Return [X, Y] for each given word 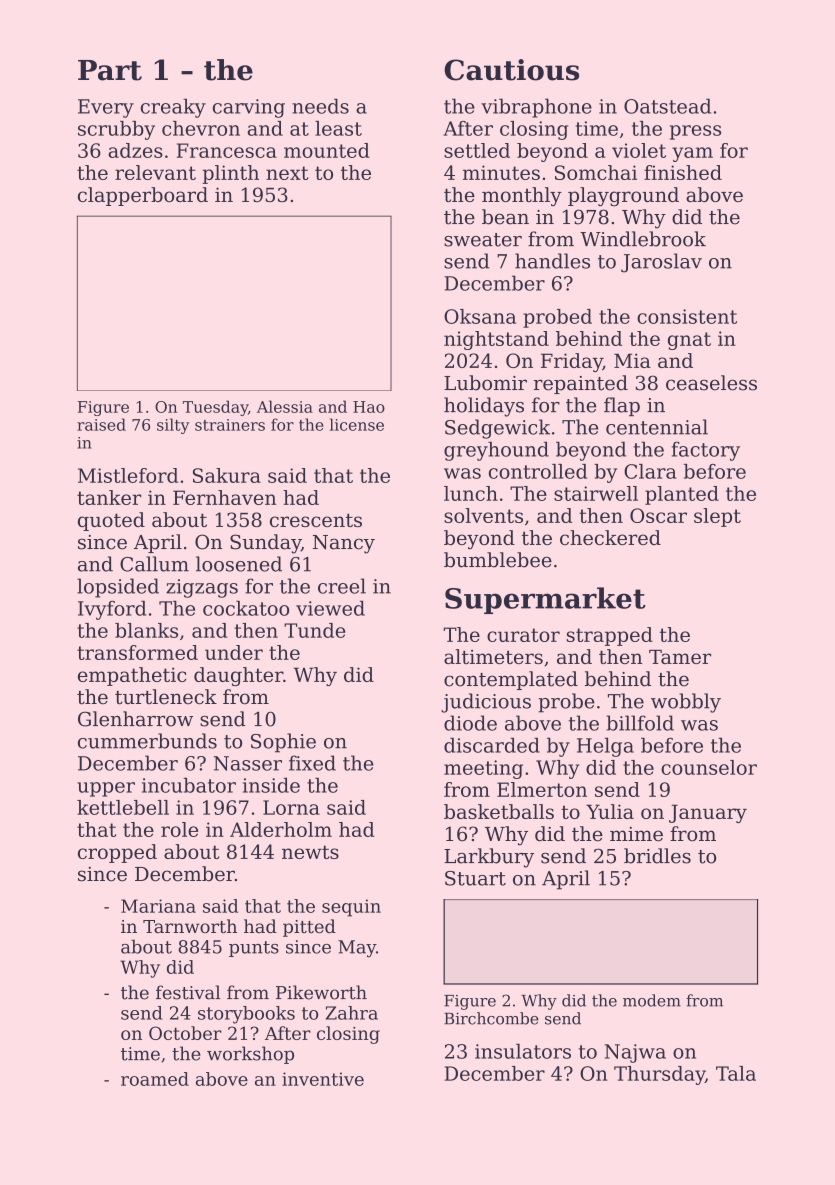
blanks [146, 630]
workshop [250, 1055]
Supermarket [545, 600]
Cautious [511, 70]
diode [470, 723]
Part [110, 70]
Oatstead [667, 106]
